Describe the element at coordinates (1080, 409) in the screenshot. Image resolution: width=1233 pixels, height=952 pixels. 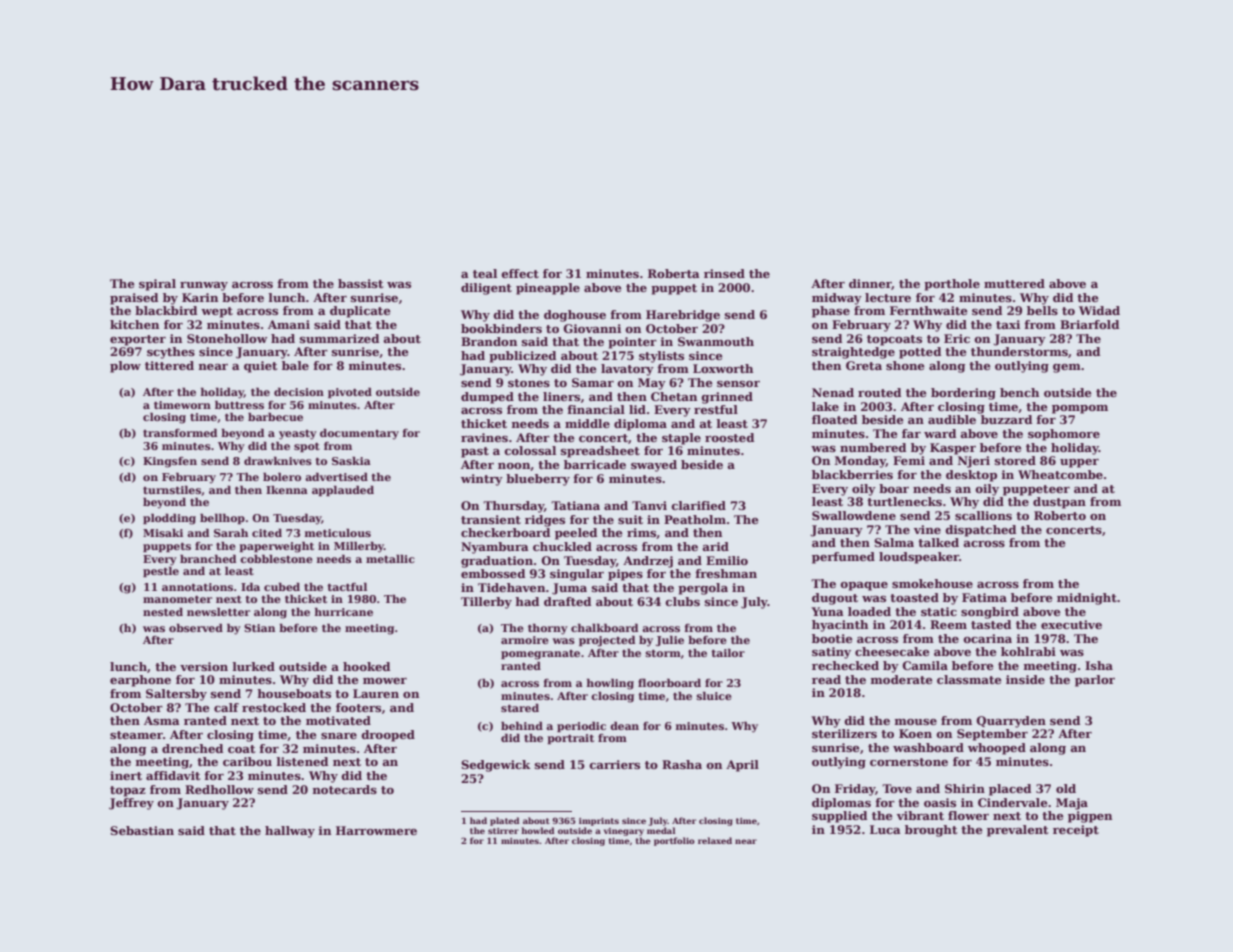
I see `pompom` at that location.
